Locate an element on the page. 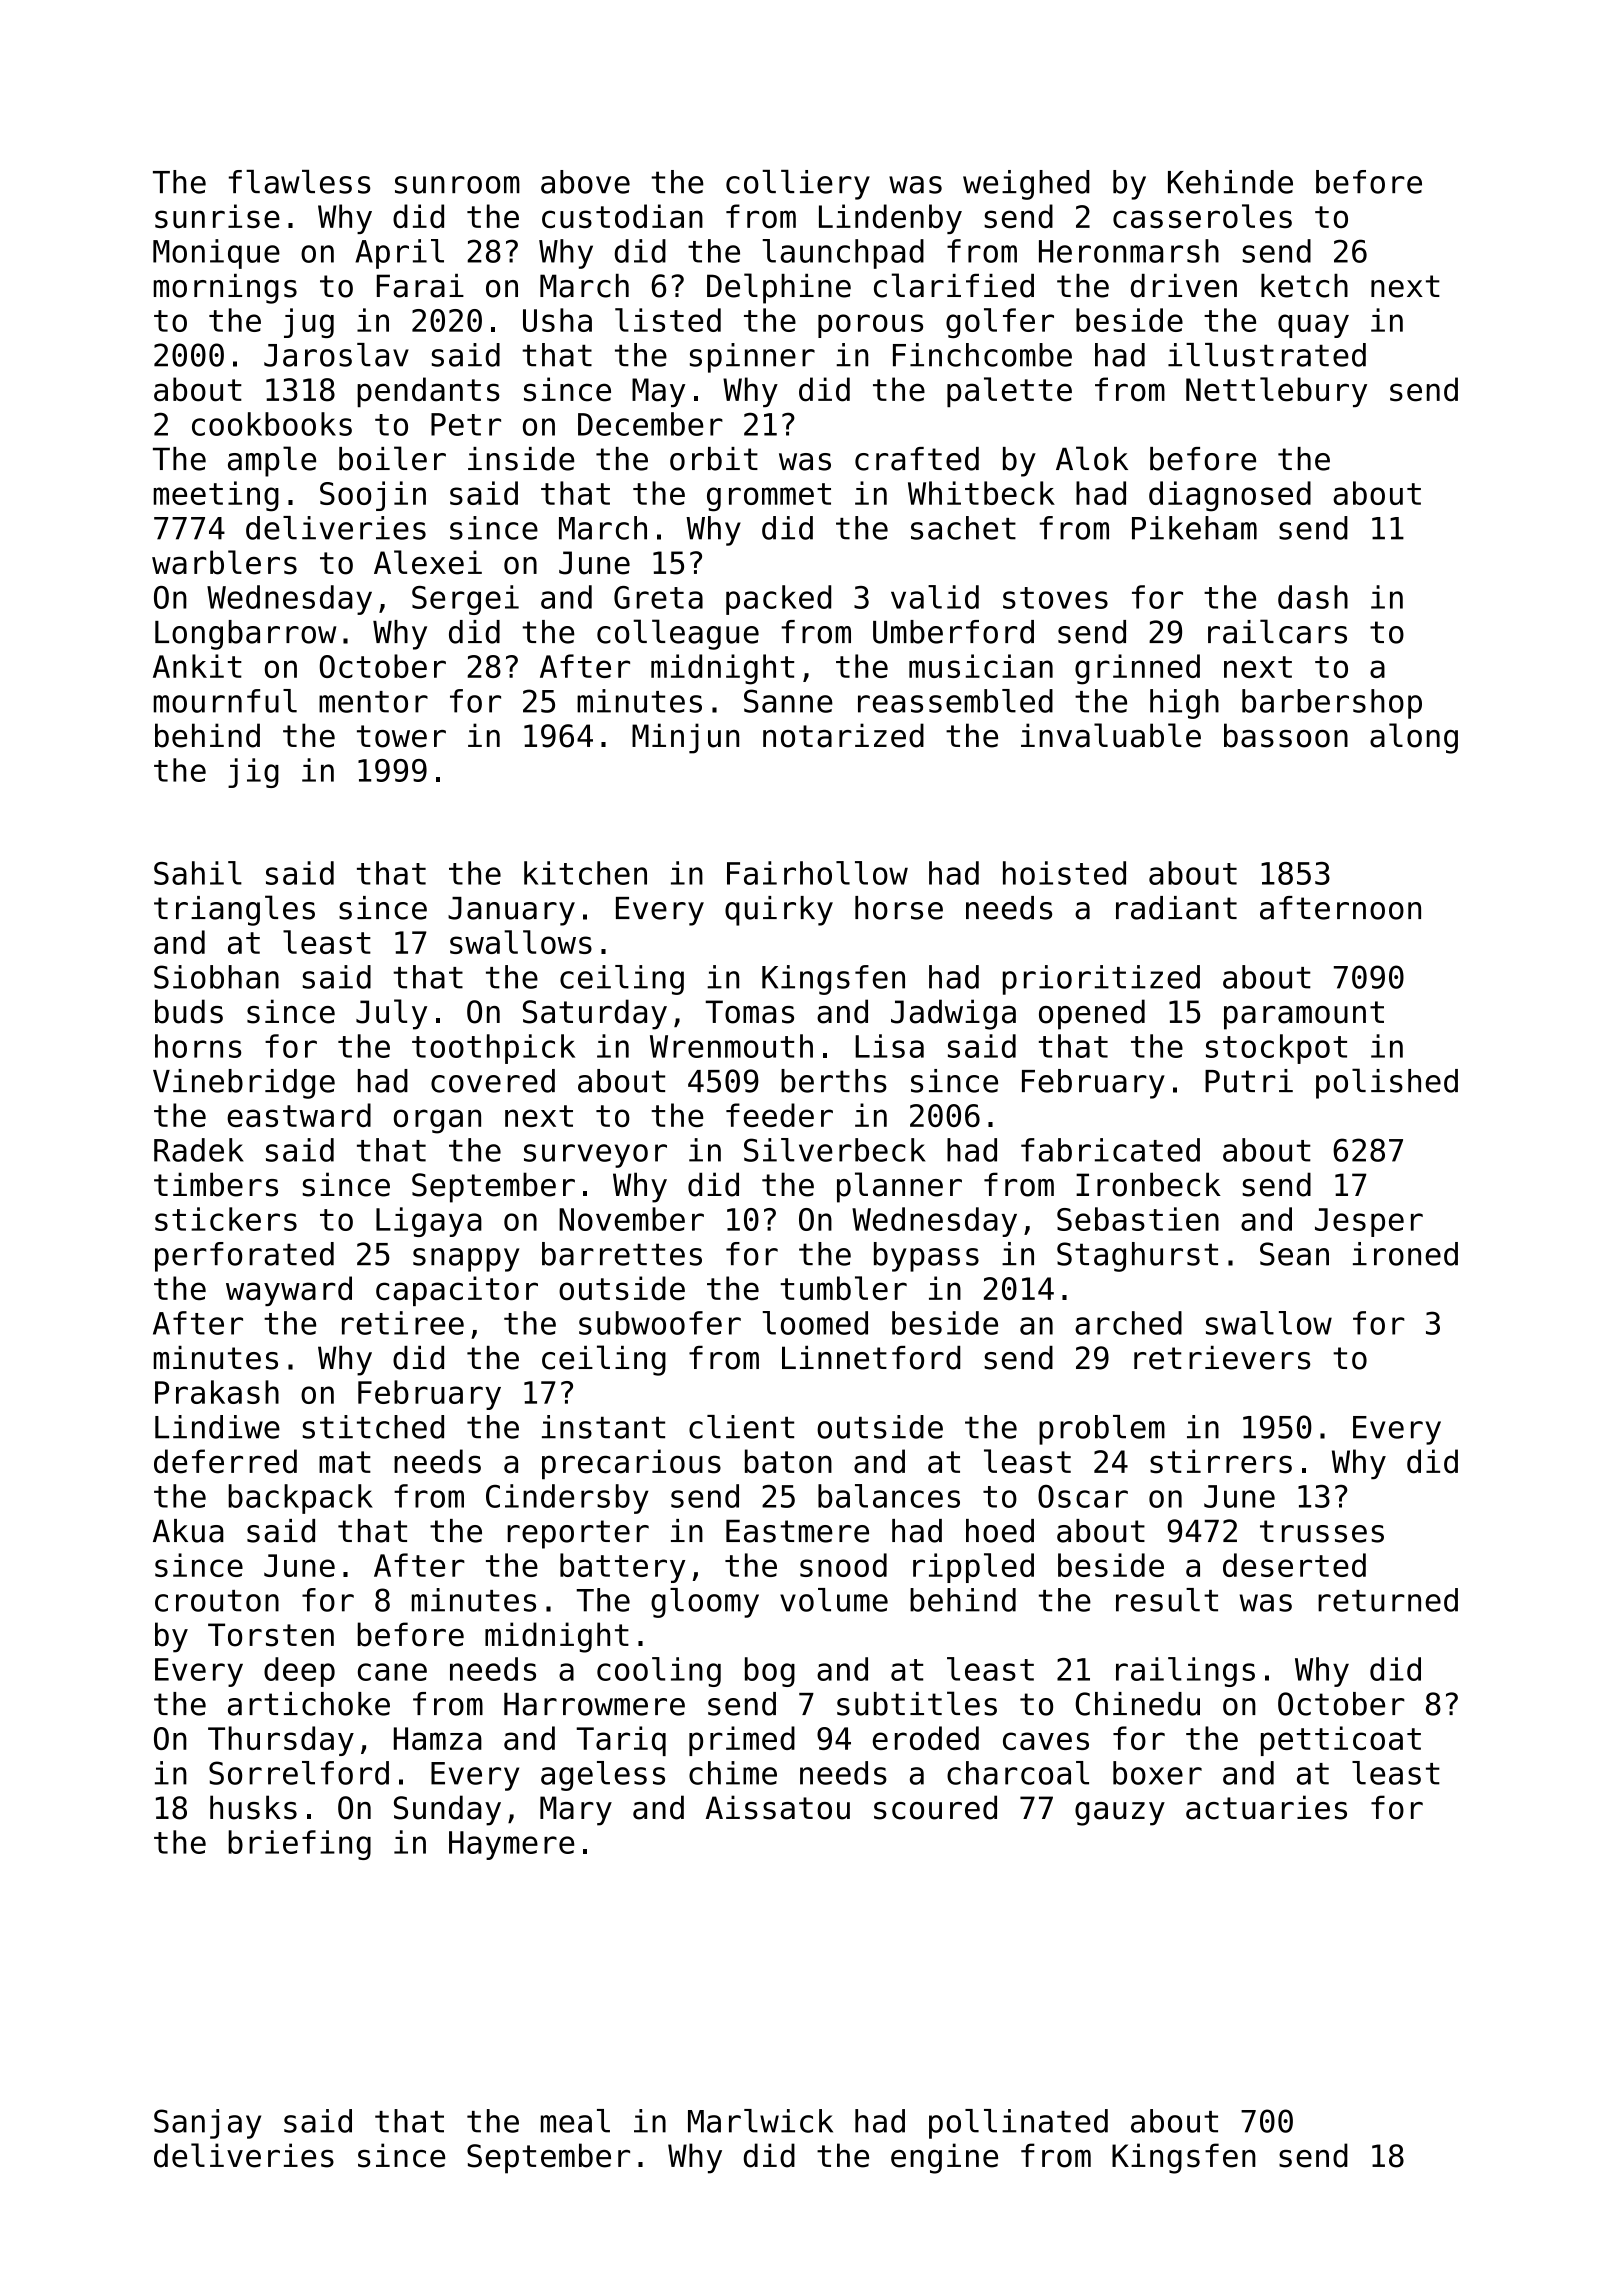 The width and height of the document is (1620, 2292). backpack is located at coordinates (300, 1499).
